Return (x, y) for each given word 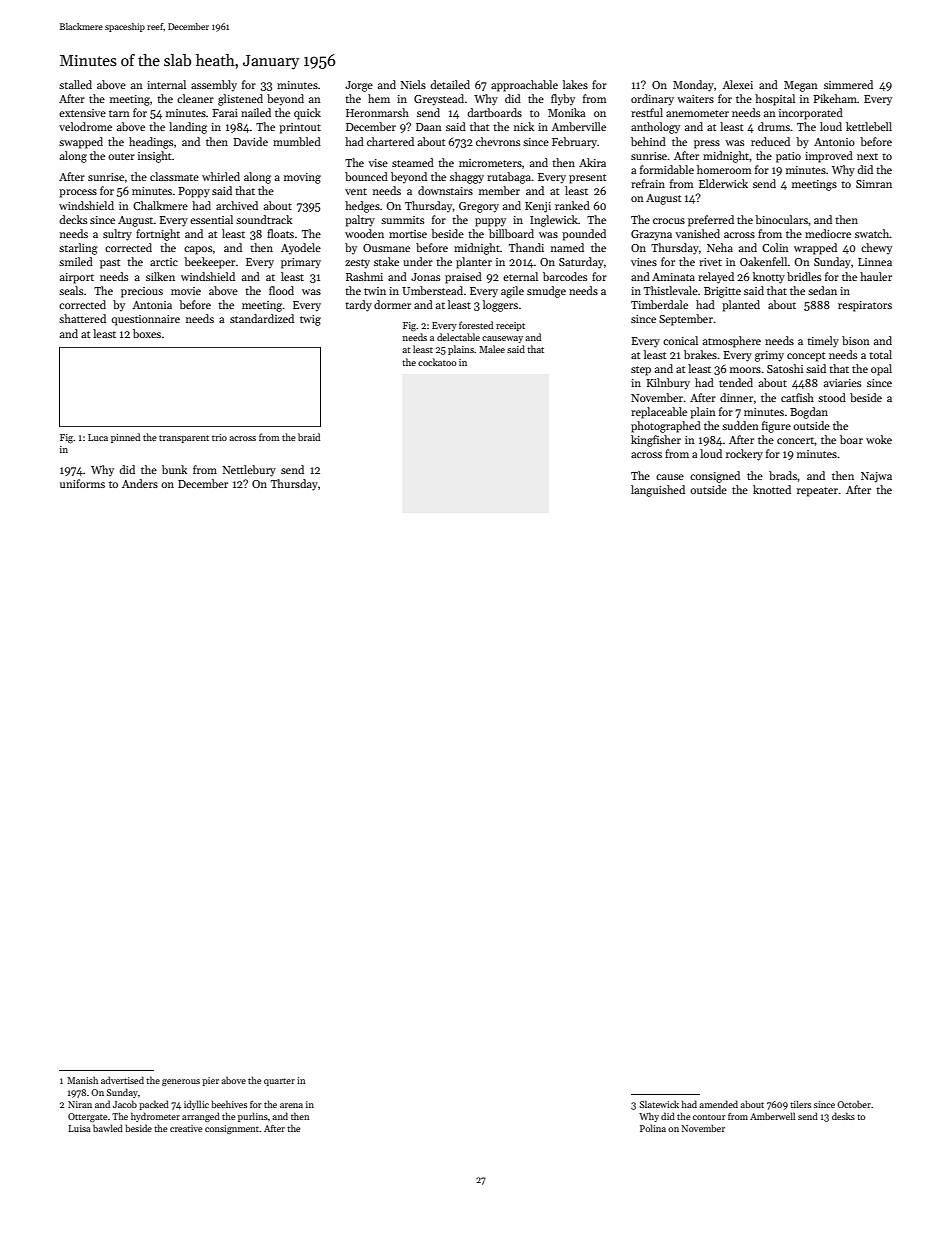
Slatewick (659, 1104)
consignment (232, 1129)
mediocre (828, 233)
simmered (848, 84)
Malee (492, 349)
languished (658, 491)
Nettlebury (249, 471)
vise (378, 163)
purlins (253, 1117)
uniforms (82, 483)
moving (302, 178)
